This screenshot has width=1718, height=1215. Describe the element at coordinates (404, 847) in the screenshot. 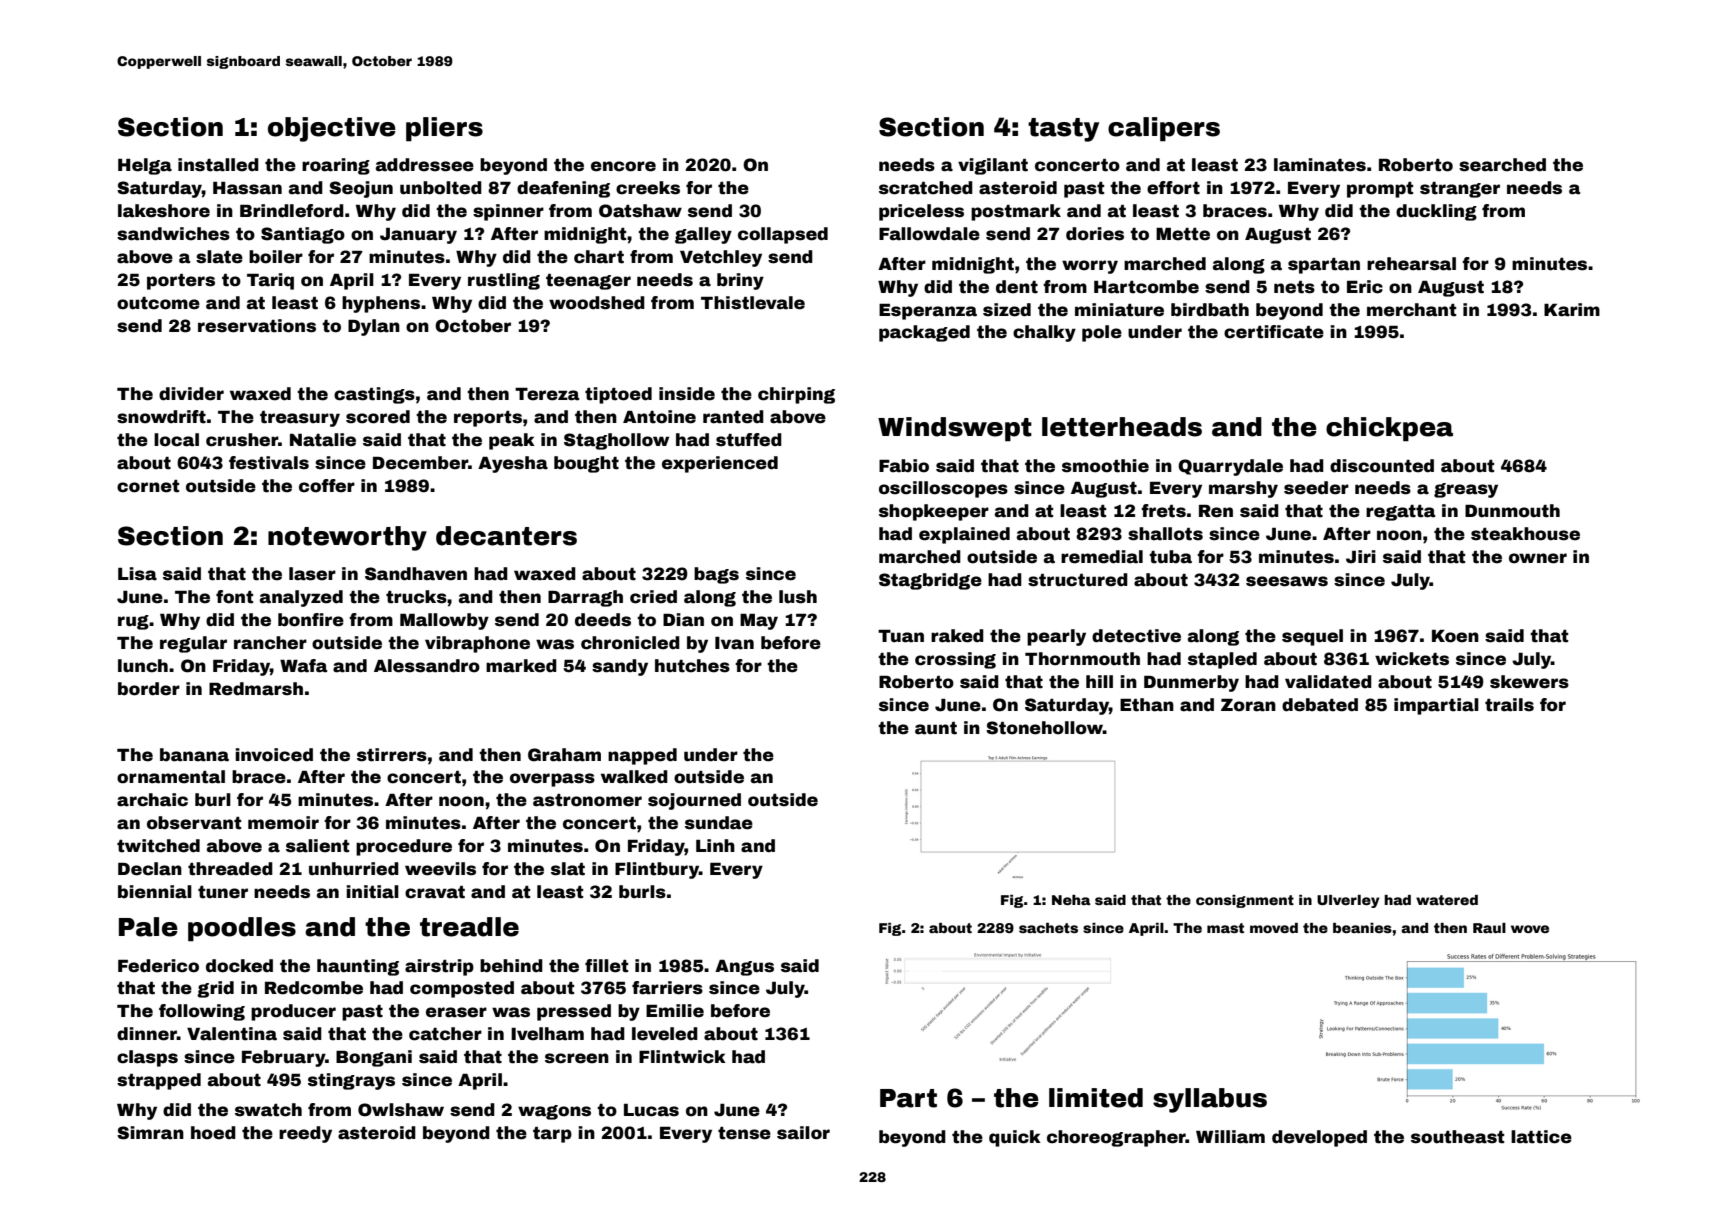

I see `procedure` at that location.
